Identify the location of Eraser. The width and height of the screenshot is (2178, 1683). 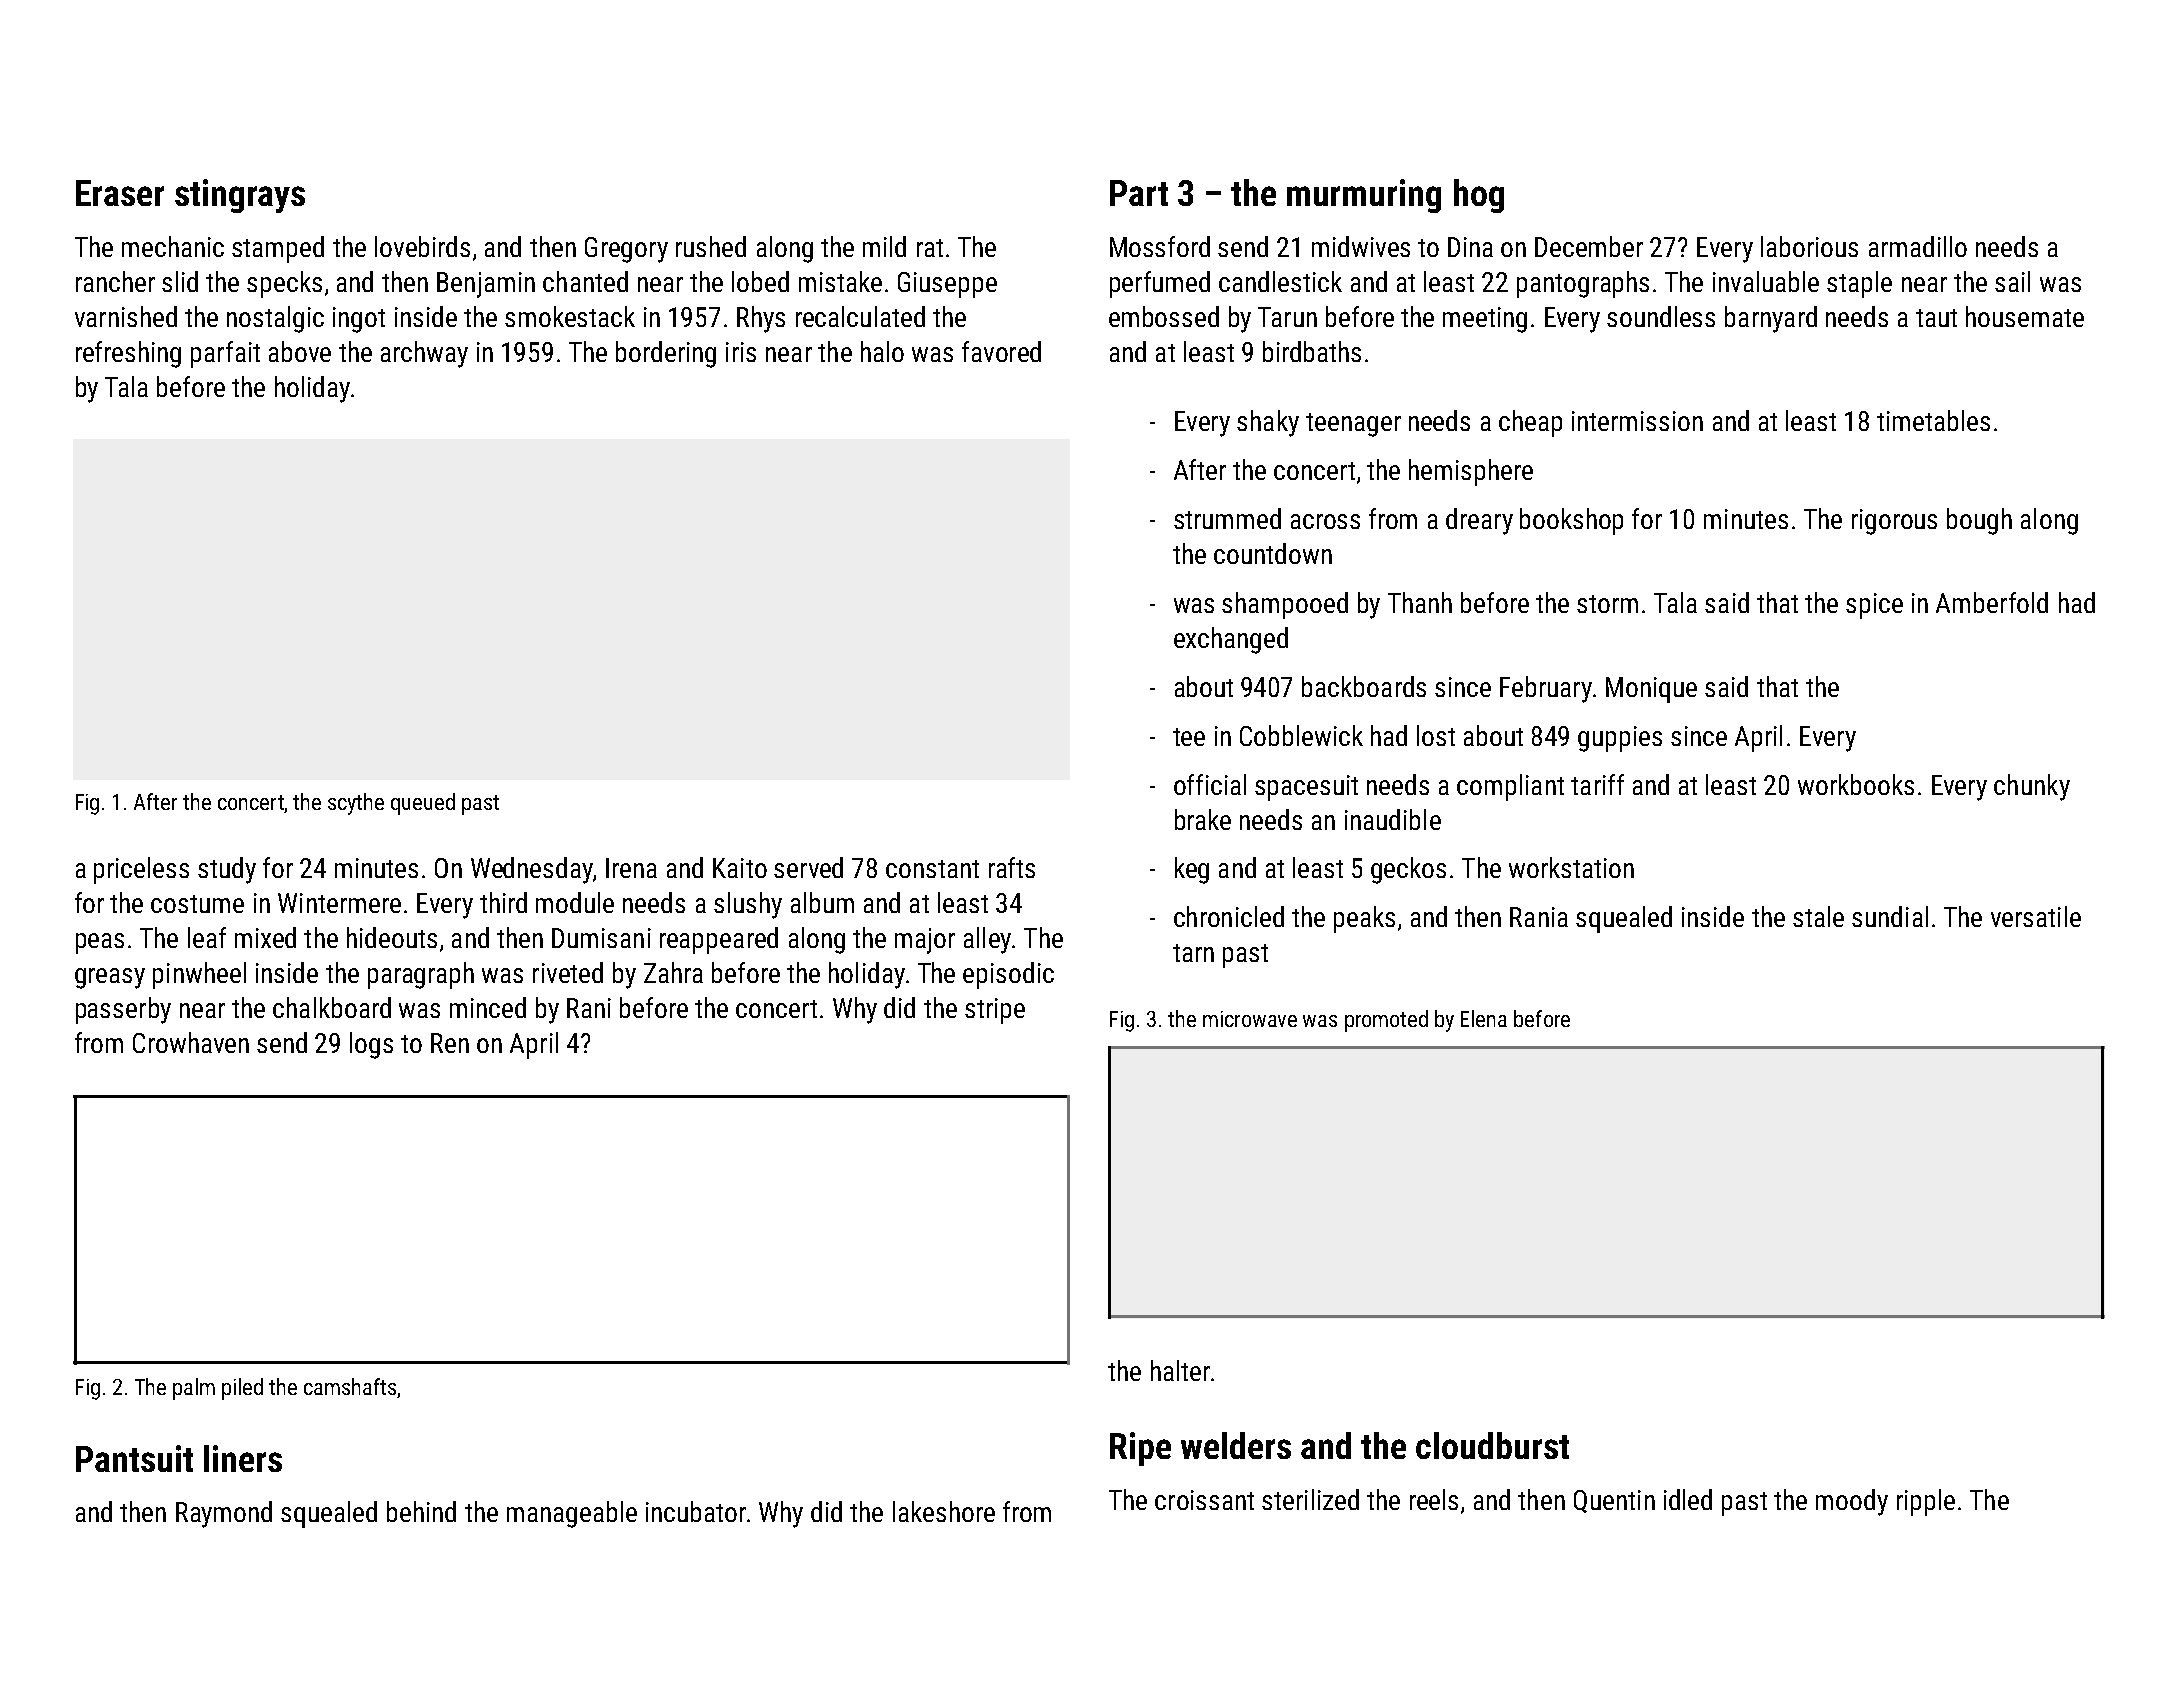
(120, 193).
